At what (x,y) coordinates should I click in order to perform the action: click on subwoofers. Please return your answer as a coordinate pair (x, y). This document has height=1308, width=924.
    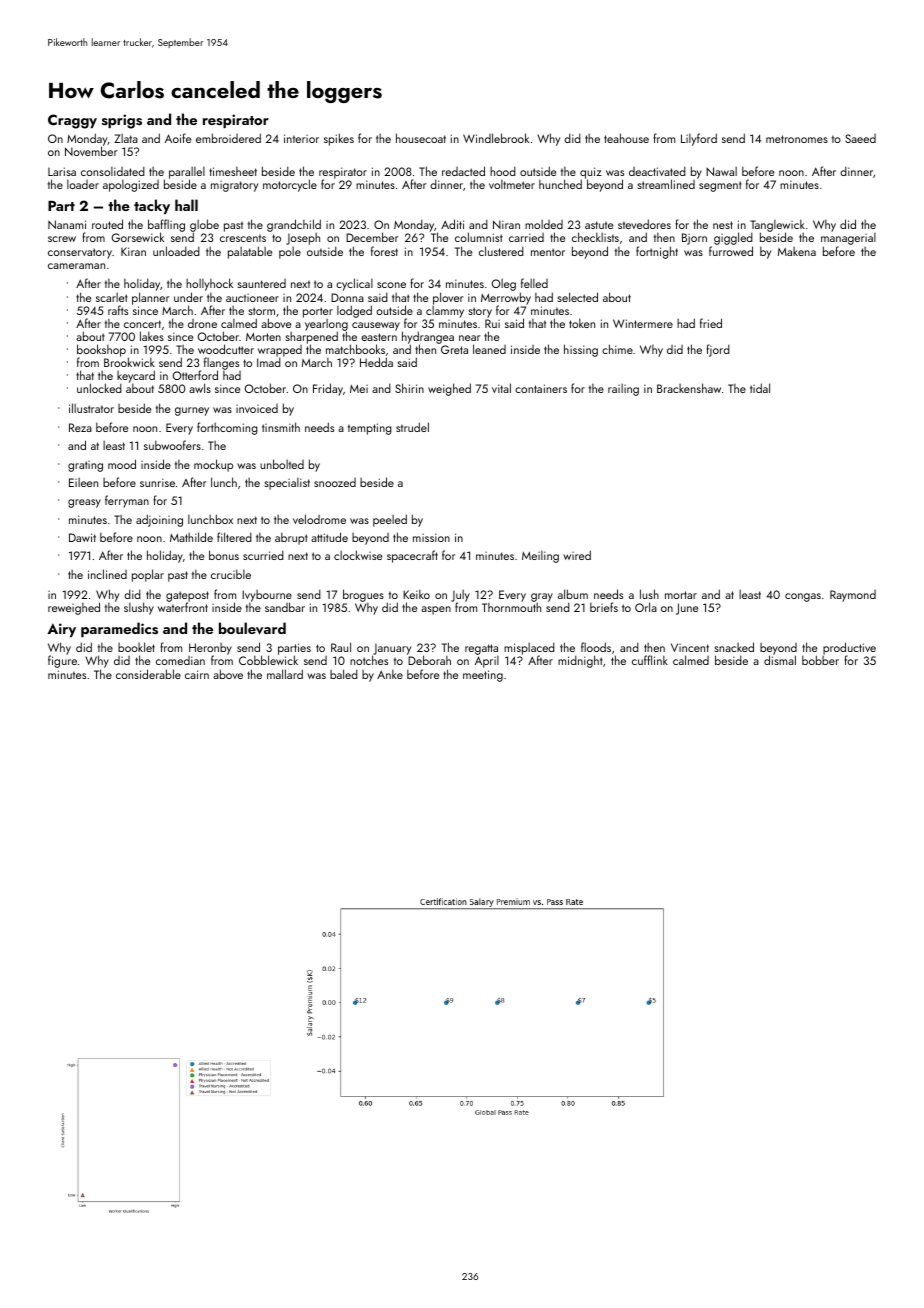
    Looking at the image, I should click on (172, 445).
